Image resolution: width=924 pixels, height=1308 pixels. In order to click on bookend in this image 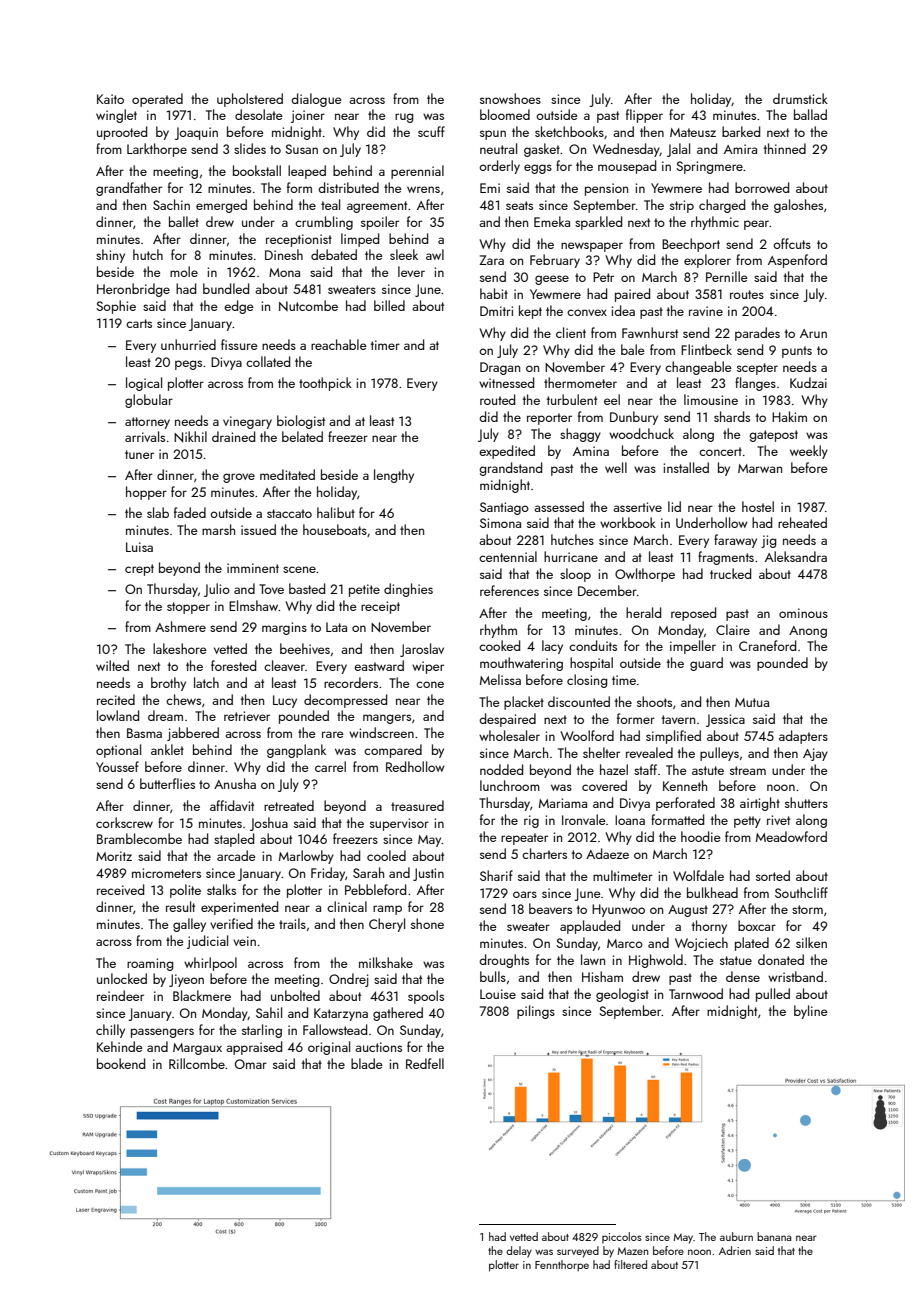, I will do `click(121, 1063)`.
